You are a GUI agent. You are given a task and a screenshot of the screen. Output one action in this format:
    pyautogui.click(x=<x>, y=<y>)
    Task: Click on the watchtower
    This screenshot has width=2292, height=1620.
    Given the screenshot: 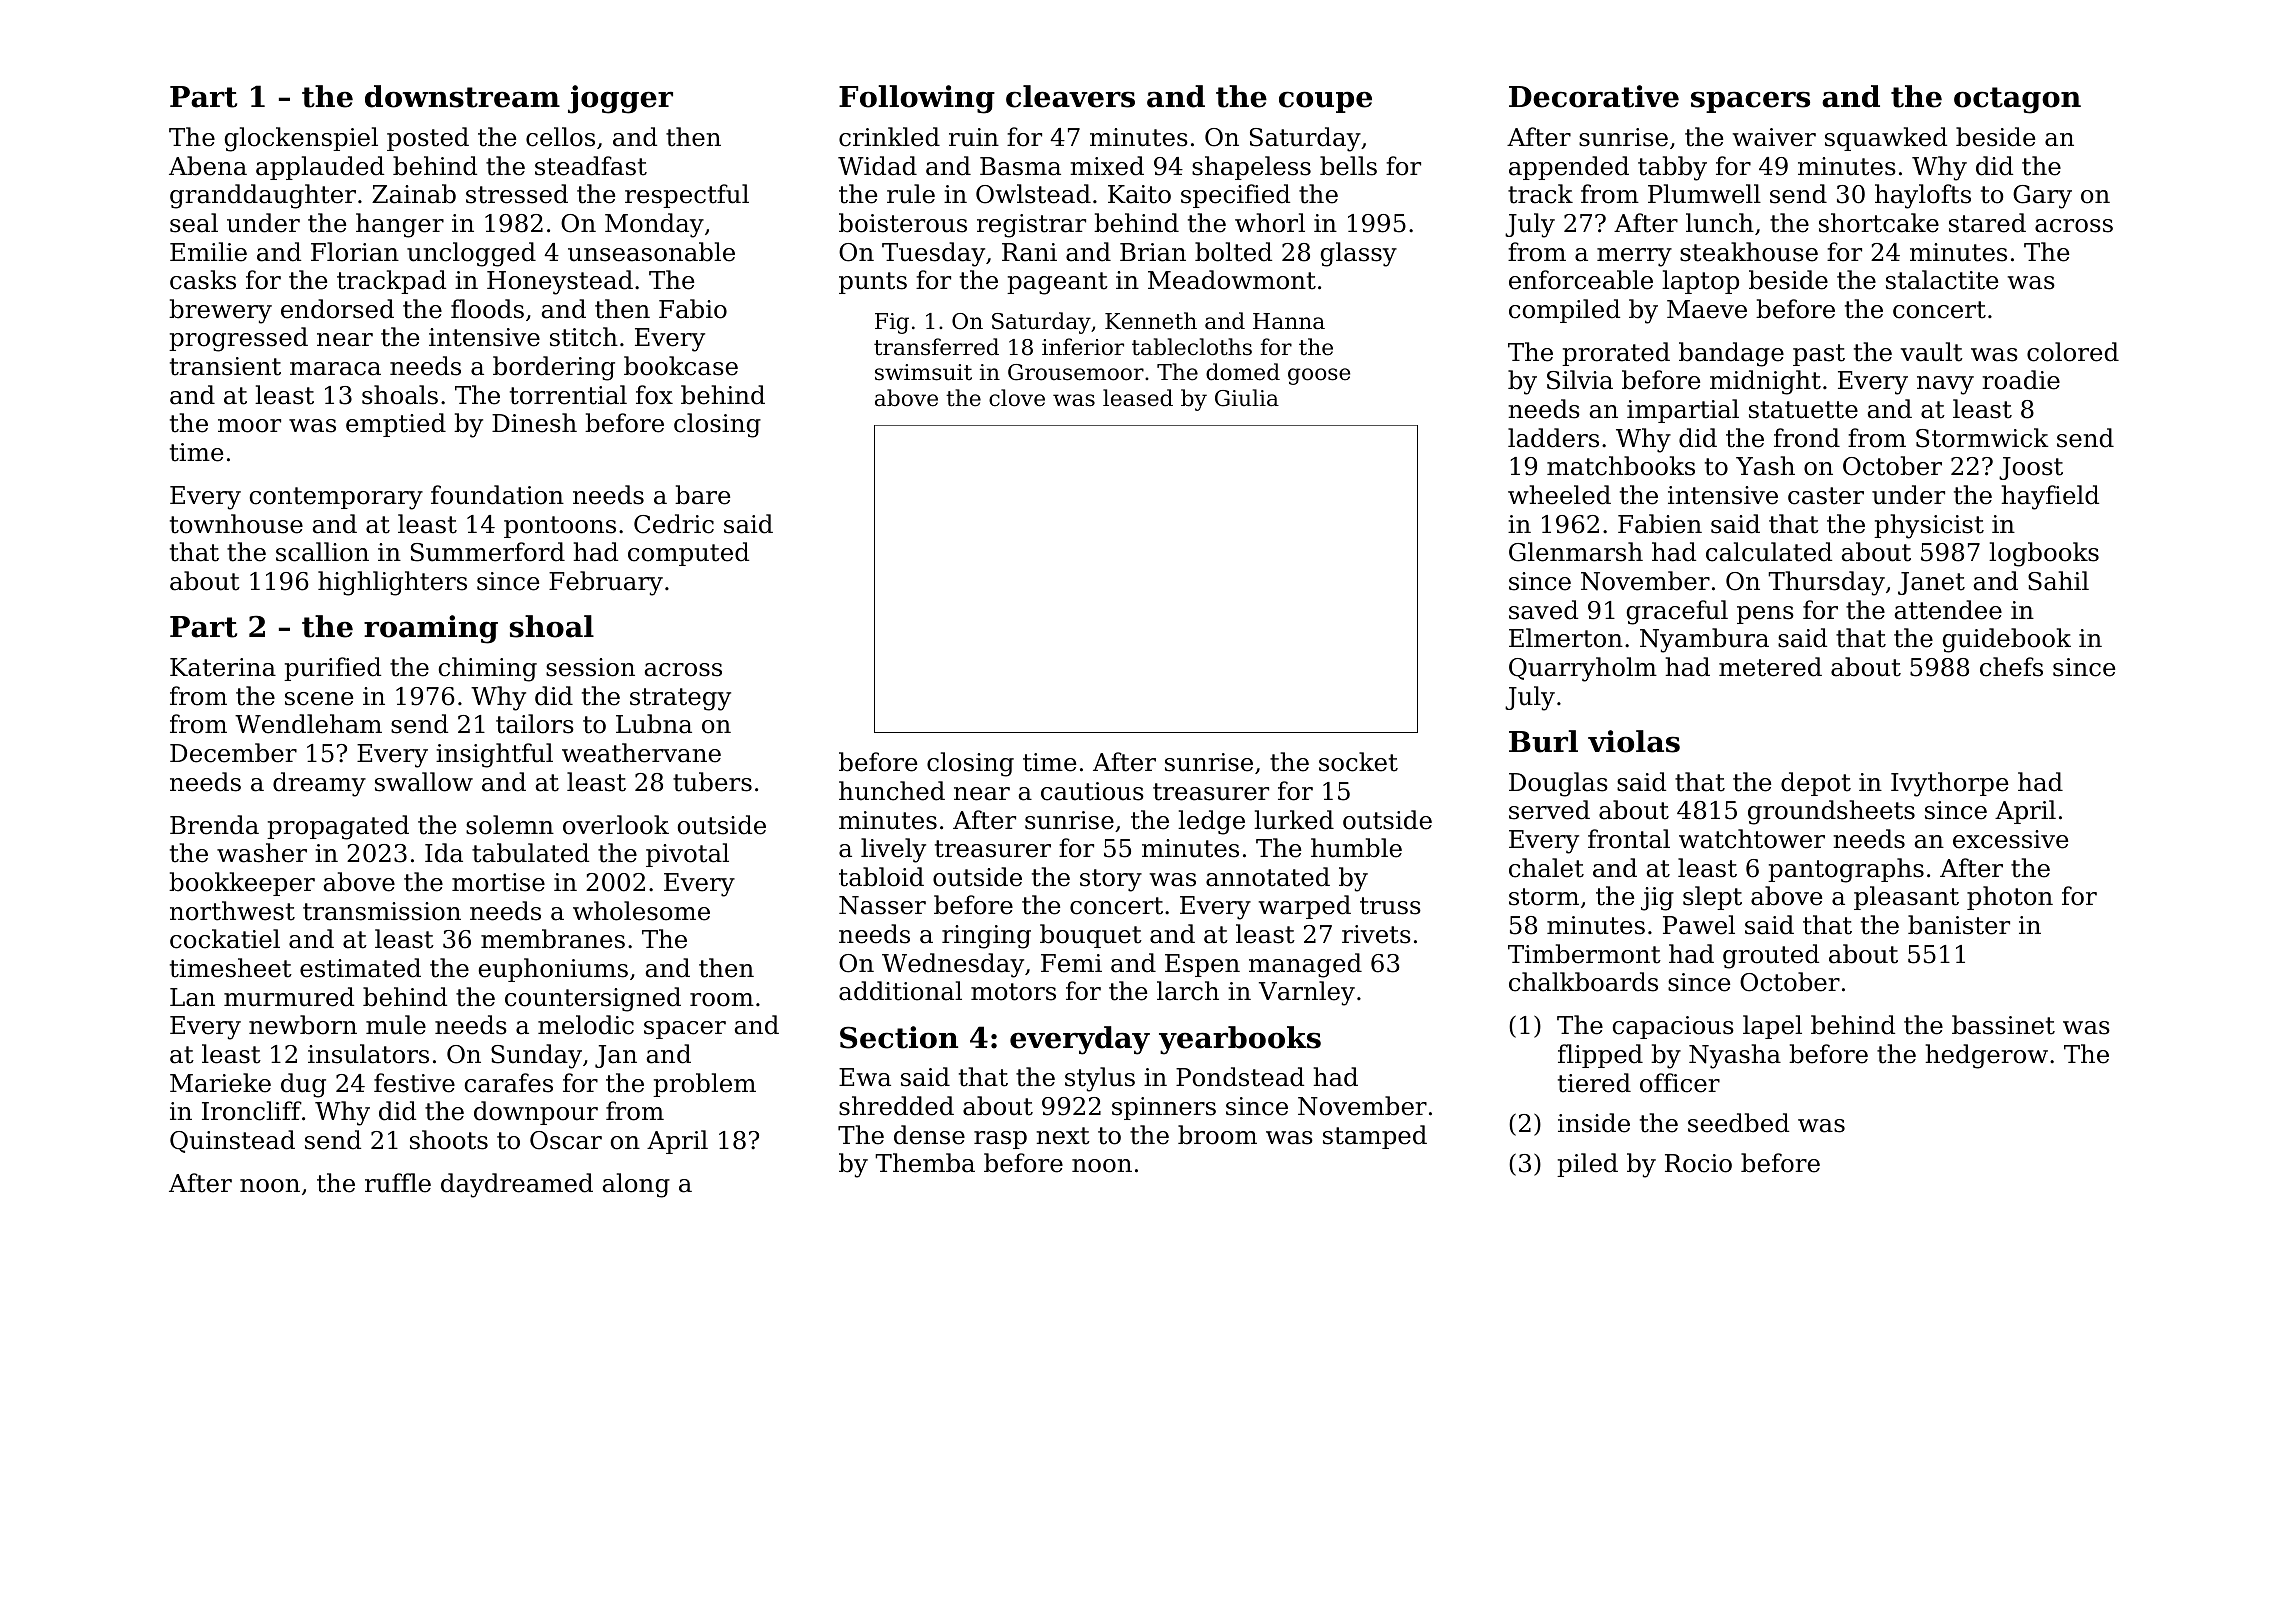 What is the action you would take?
    pyautogui.click(x=1752, y=839)
